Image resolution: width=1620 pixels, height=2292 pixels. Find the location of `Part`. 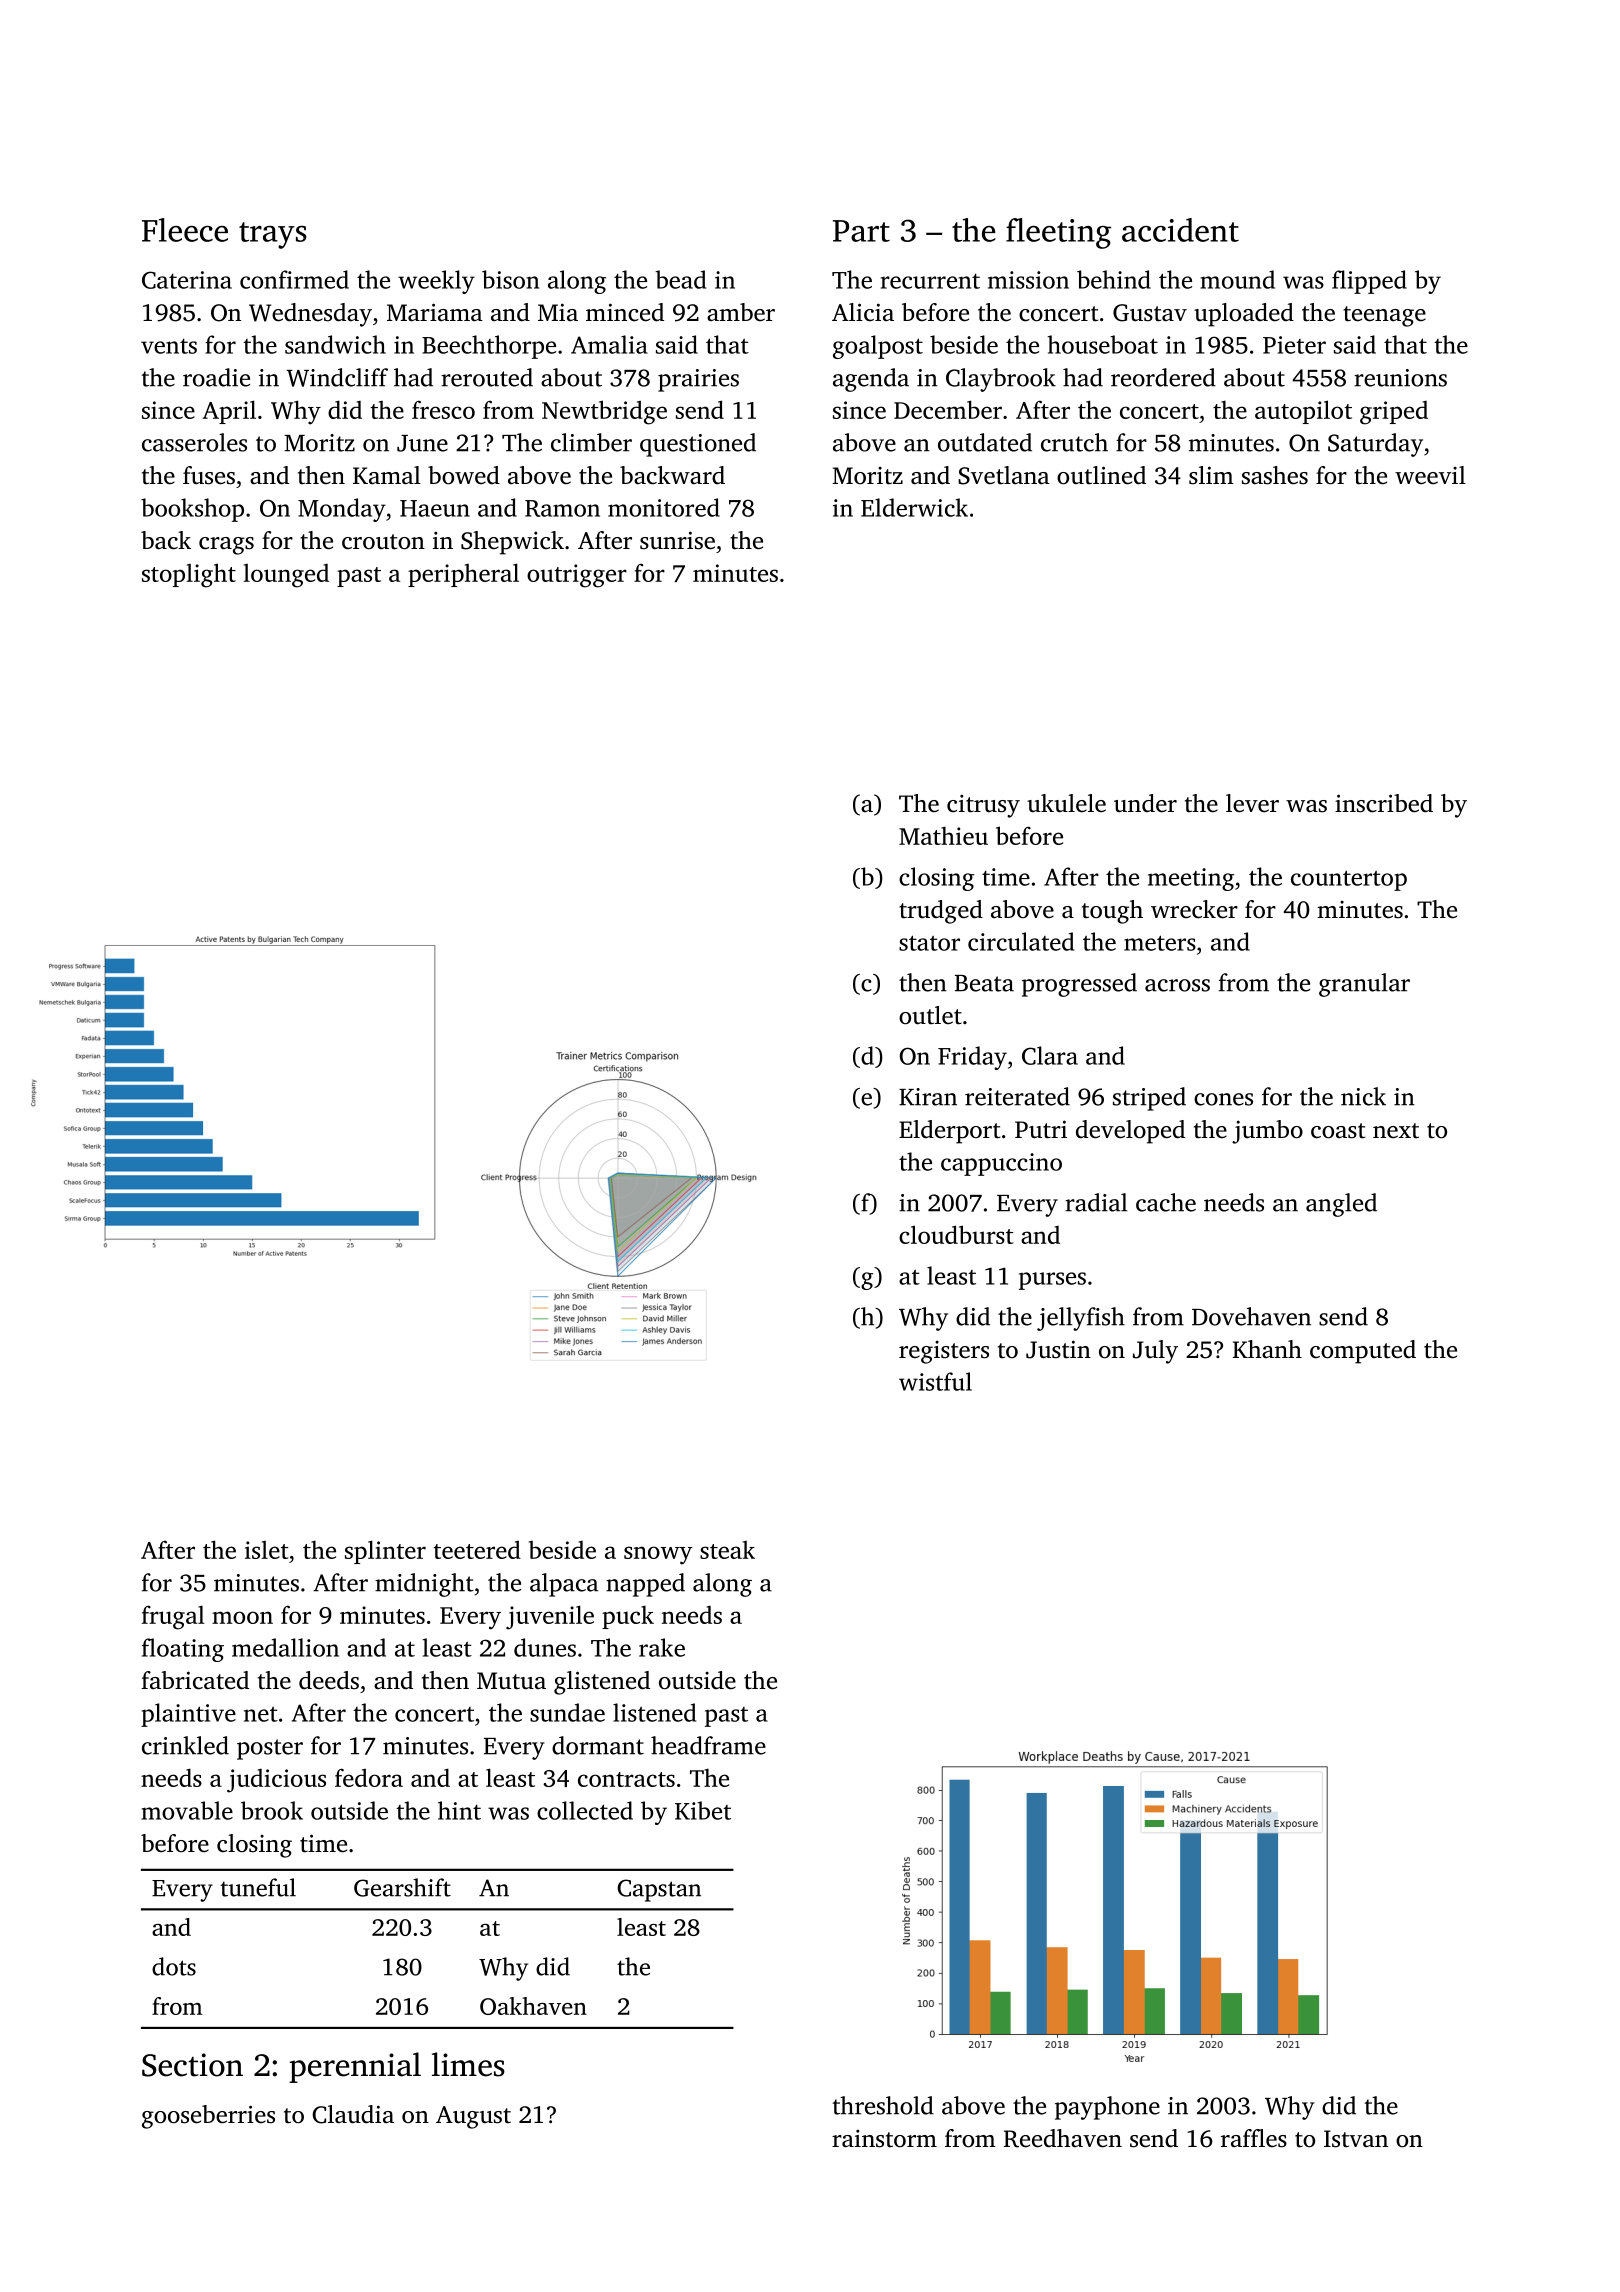

Part is located at coordinates (861, 231).
